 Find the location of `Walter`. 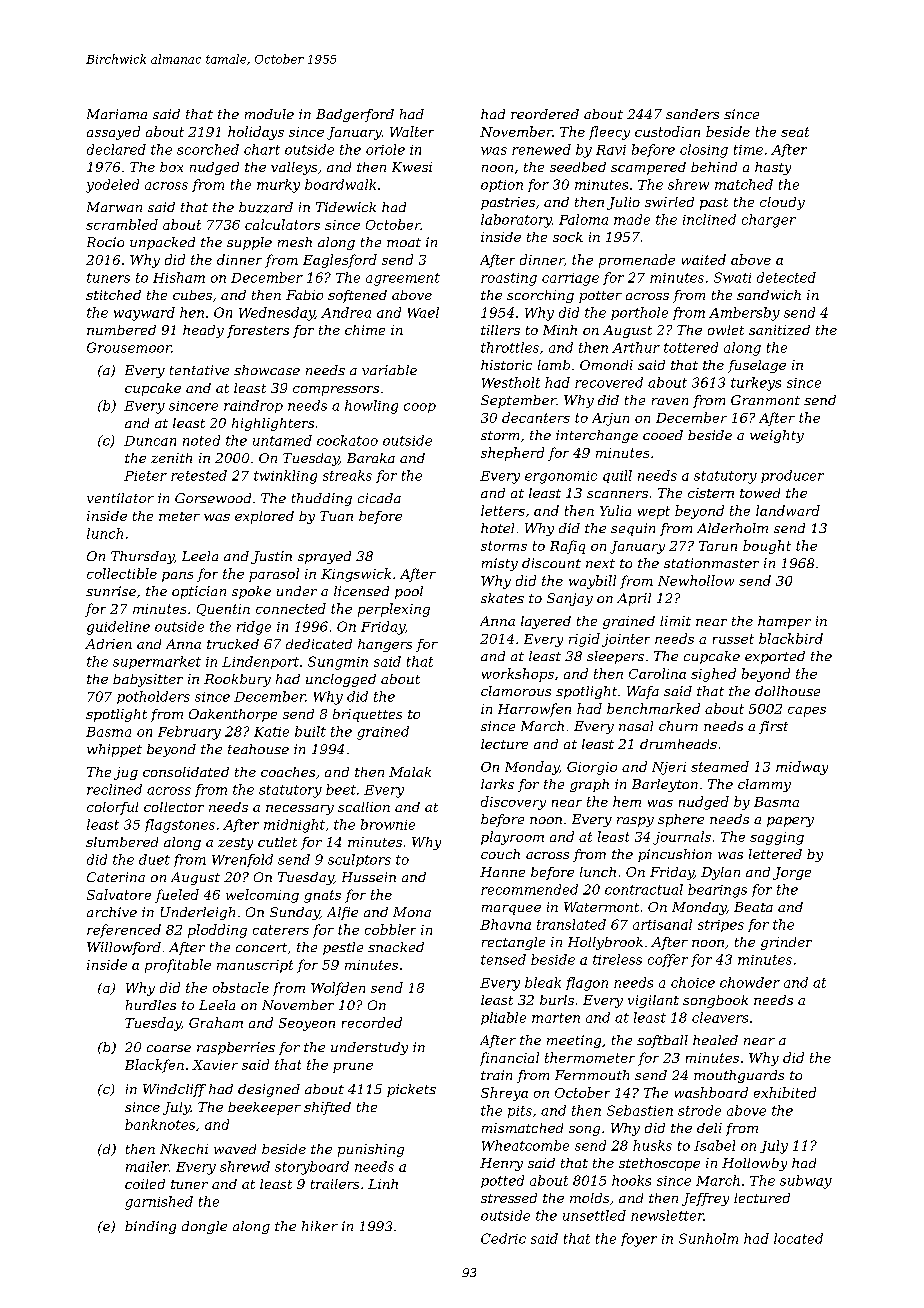

Walter is located at coordinates (412, 131).
